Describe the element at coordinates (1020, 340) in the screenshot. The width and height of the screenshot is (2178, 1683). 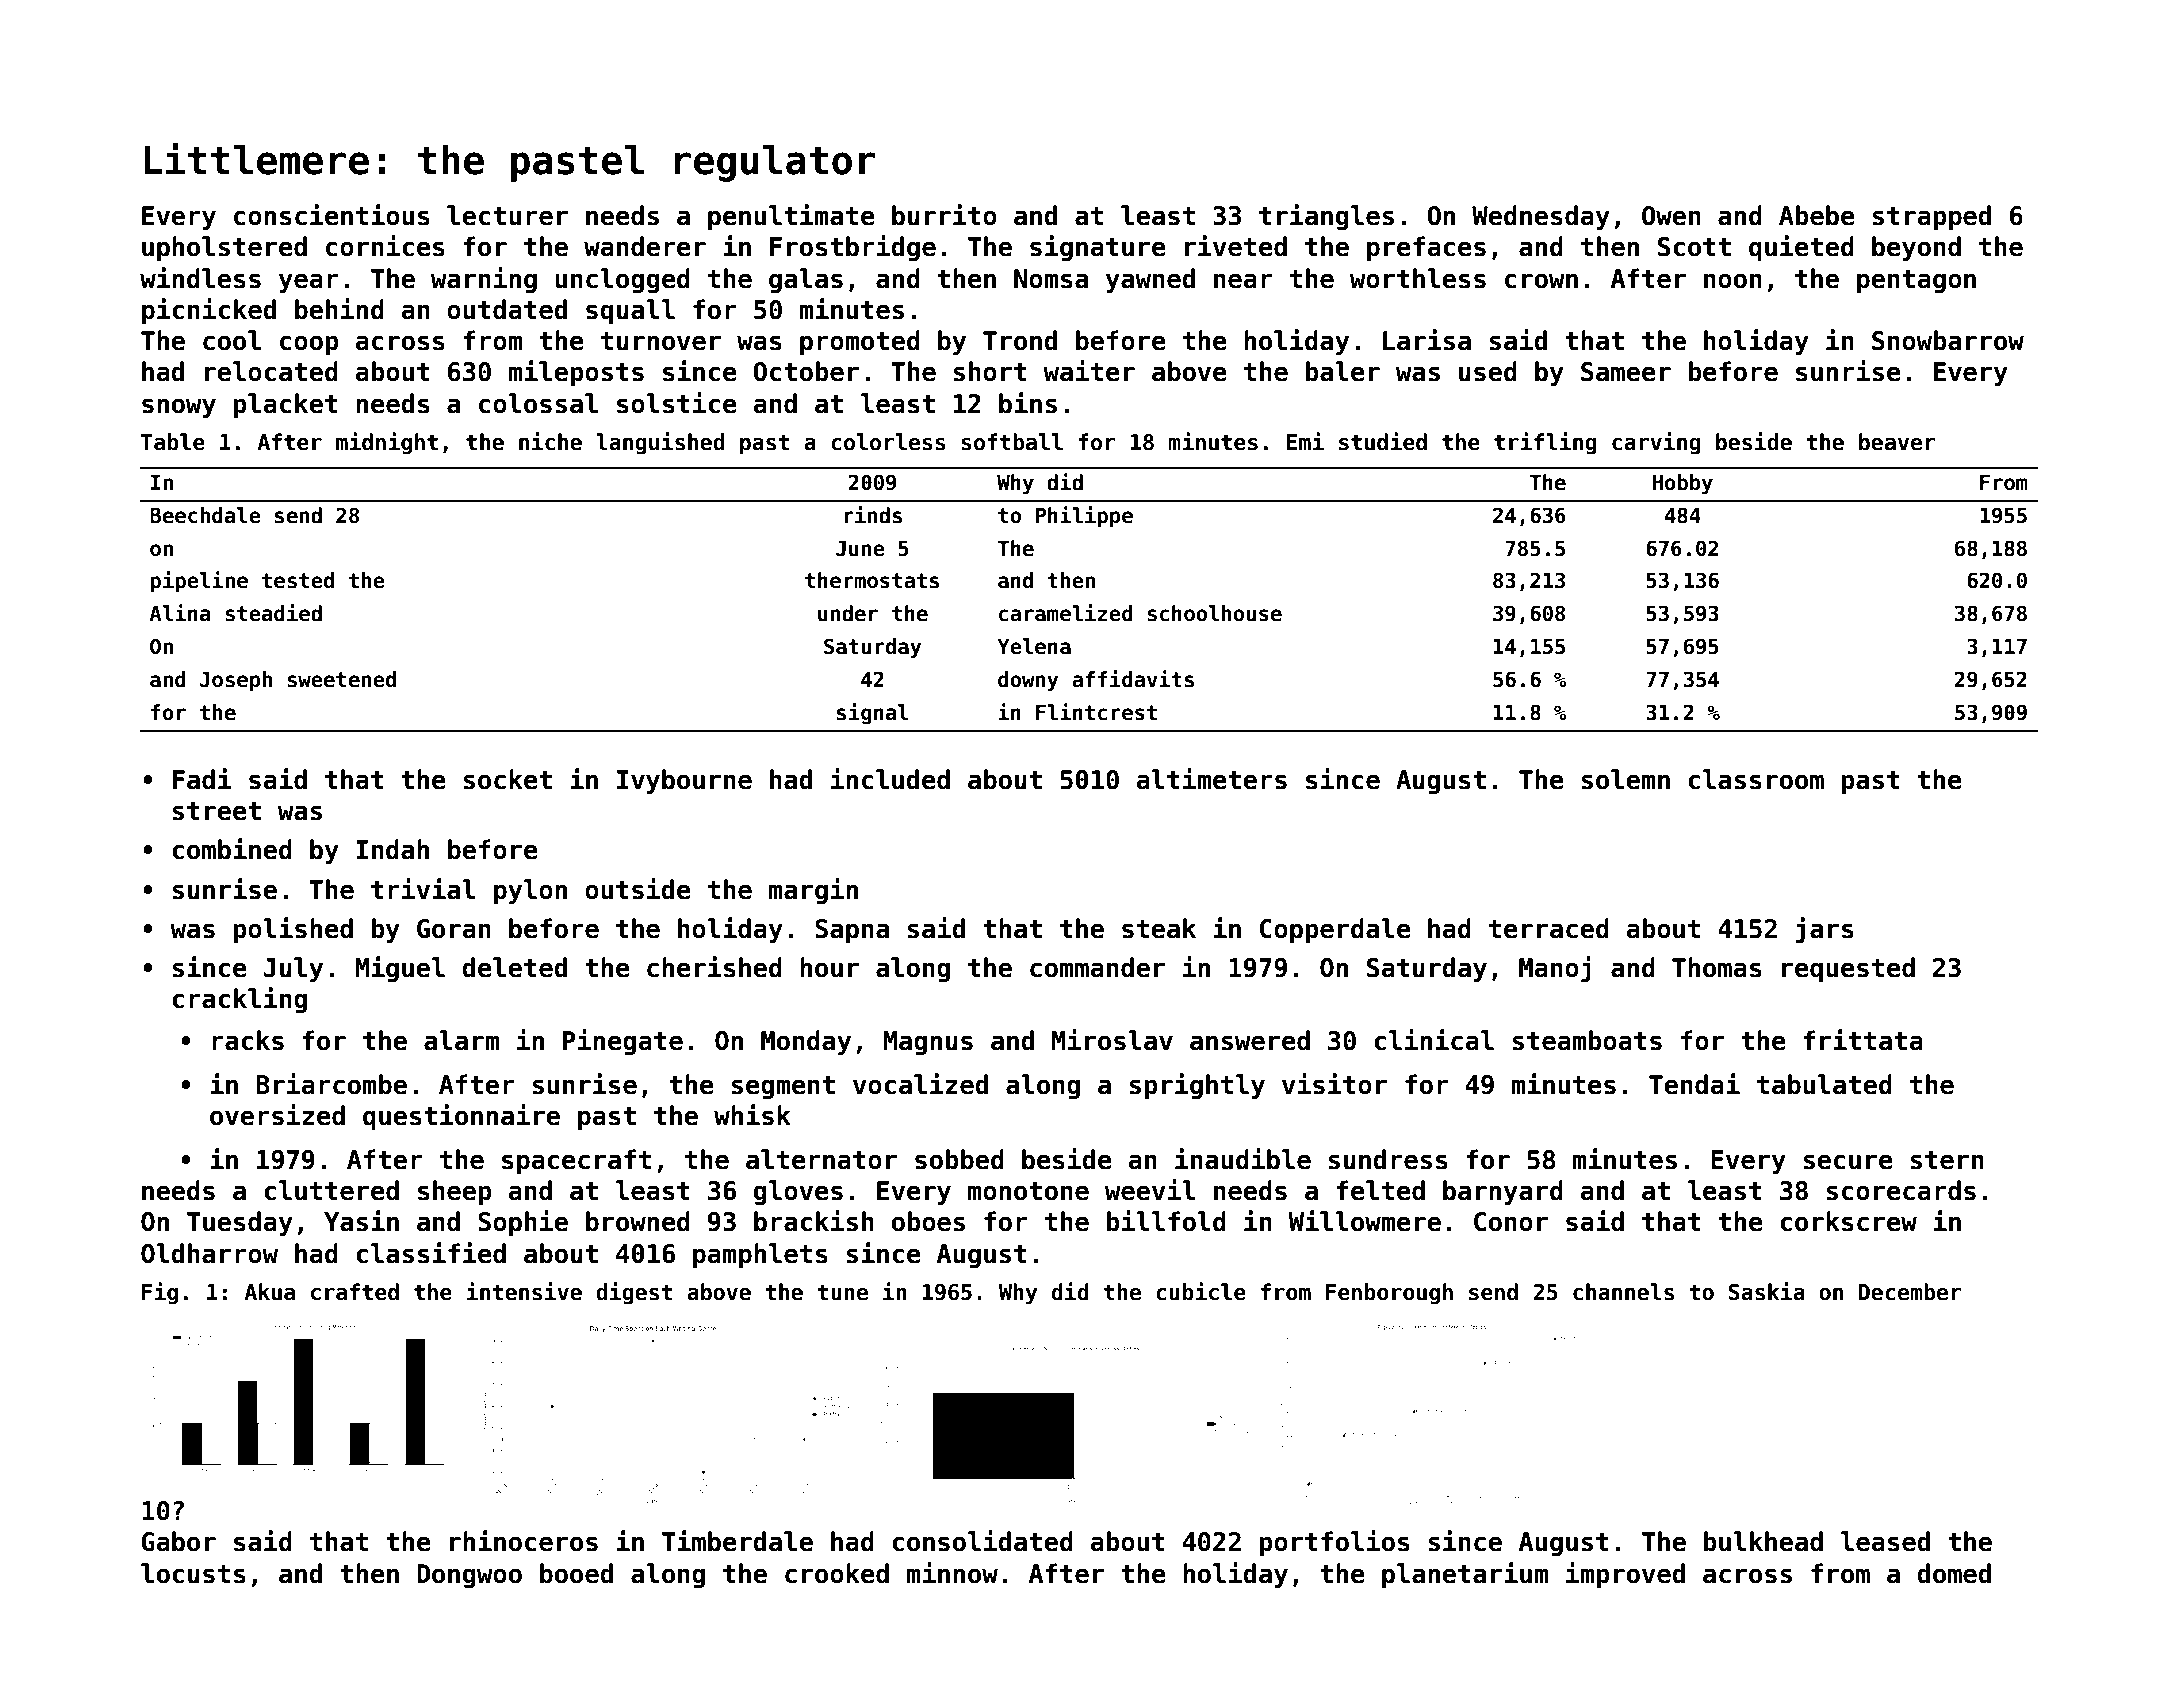
I see `Trond` at that location.
